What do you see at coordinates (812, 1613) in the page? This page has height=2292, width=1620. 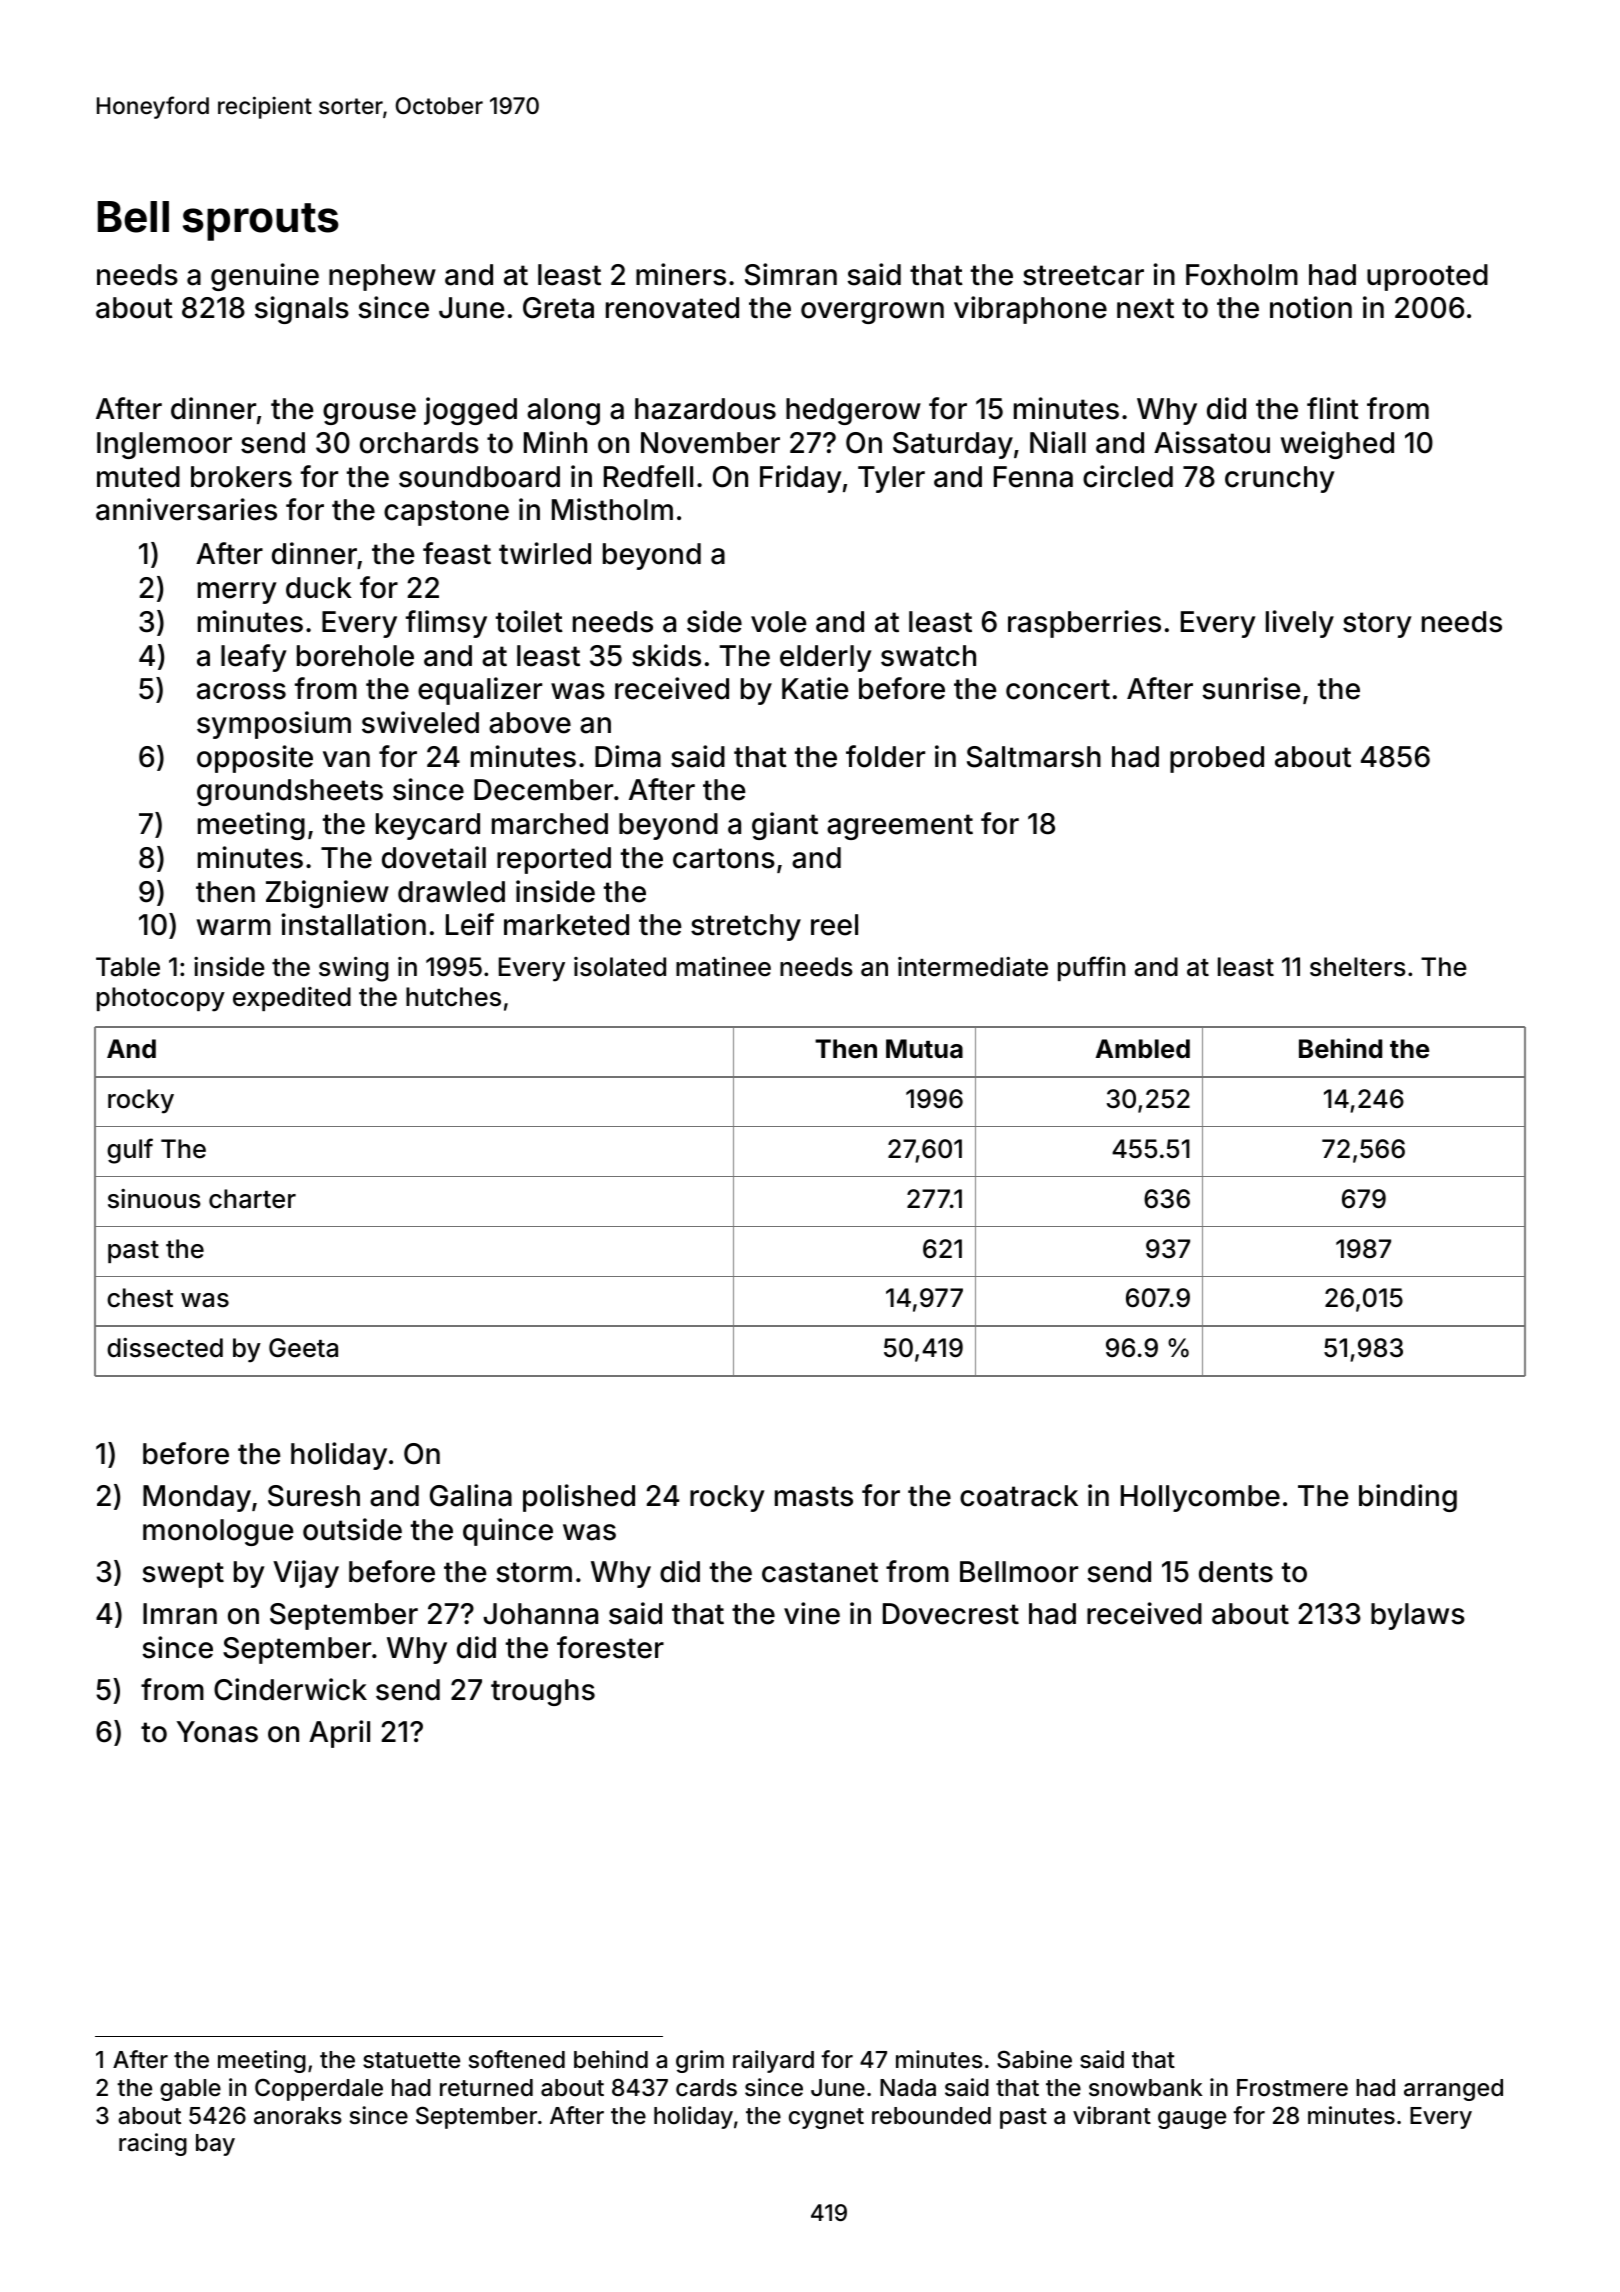 I see `vine` at bounding box center [812, 1613].
